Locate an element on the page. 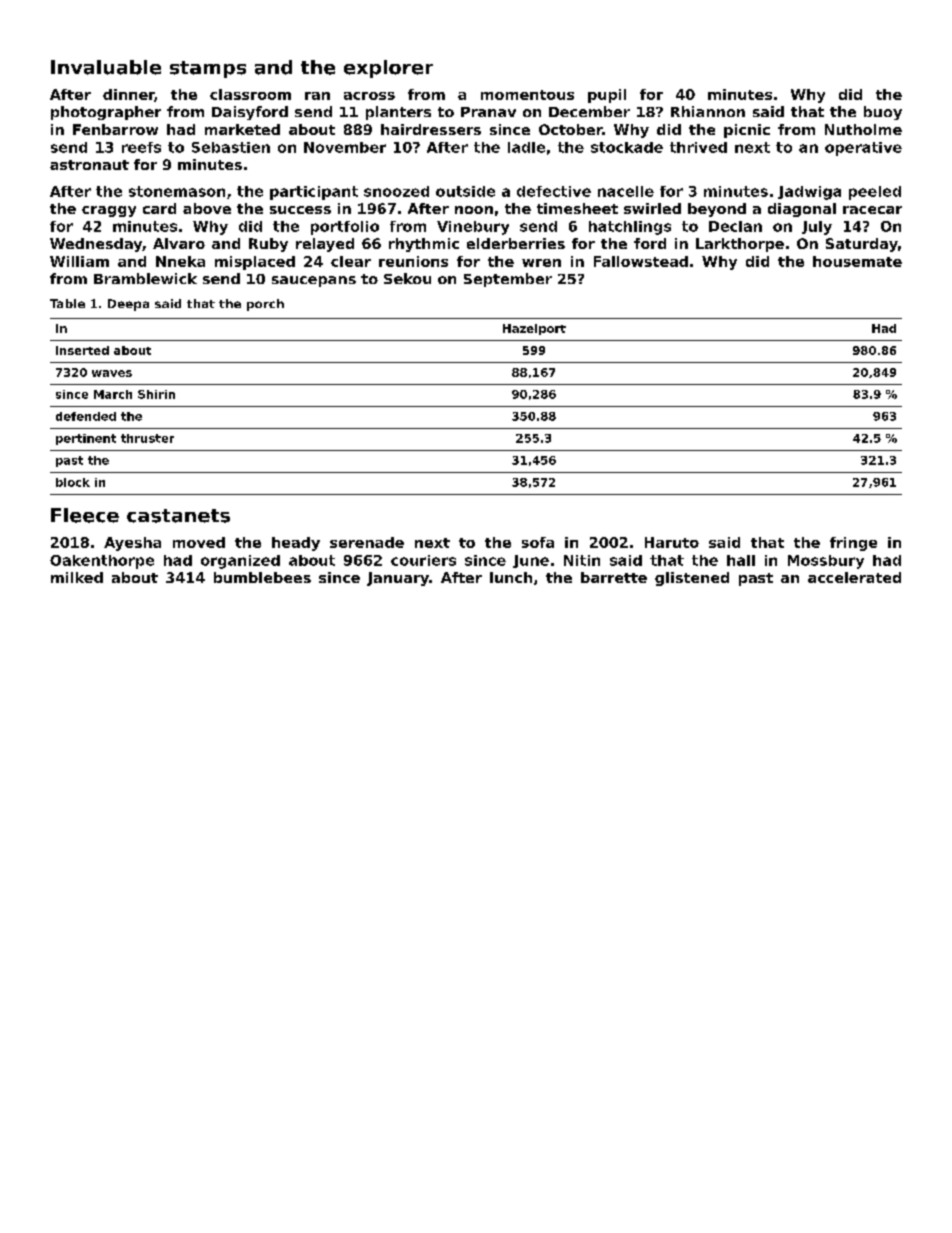 The image size is (952, 1233). Fallowstead is located at coordinates (641, 261).
